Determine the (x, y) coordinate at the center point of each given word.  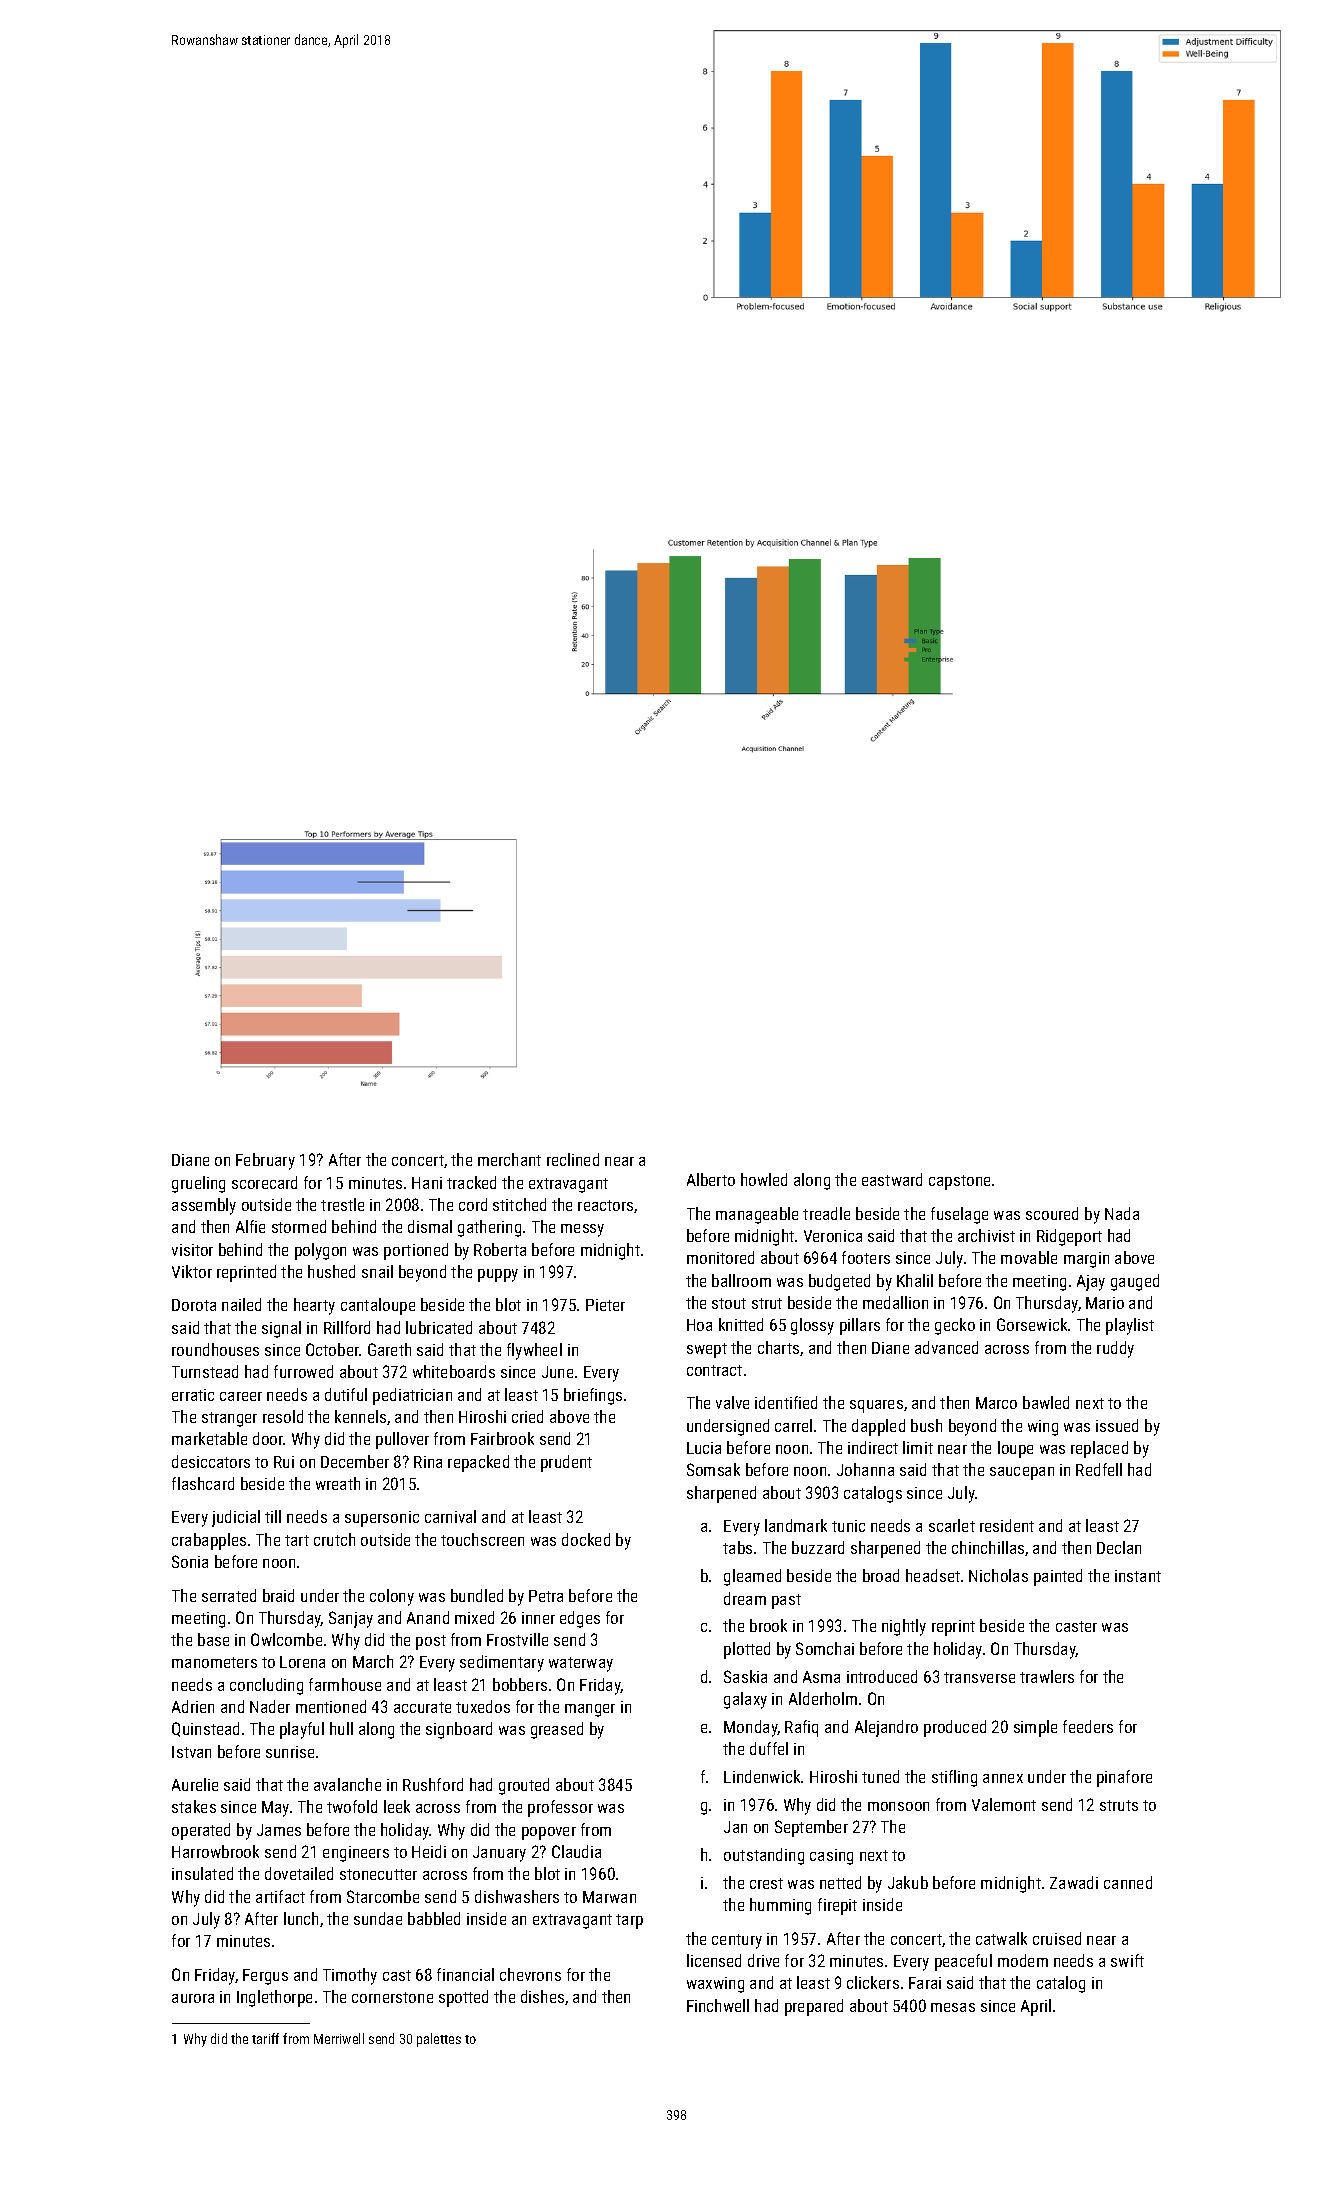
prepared (814, 2007)
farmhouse (345, 1684)
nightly (904, 1627)
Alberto (711, 1179)
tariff (265, 2038)
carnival (450, 1516)
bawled (1046, 1402)
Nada (1122, 1213)
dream (745, 1598)
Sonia (190, 1561)
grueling (198, 1184)
